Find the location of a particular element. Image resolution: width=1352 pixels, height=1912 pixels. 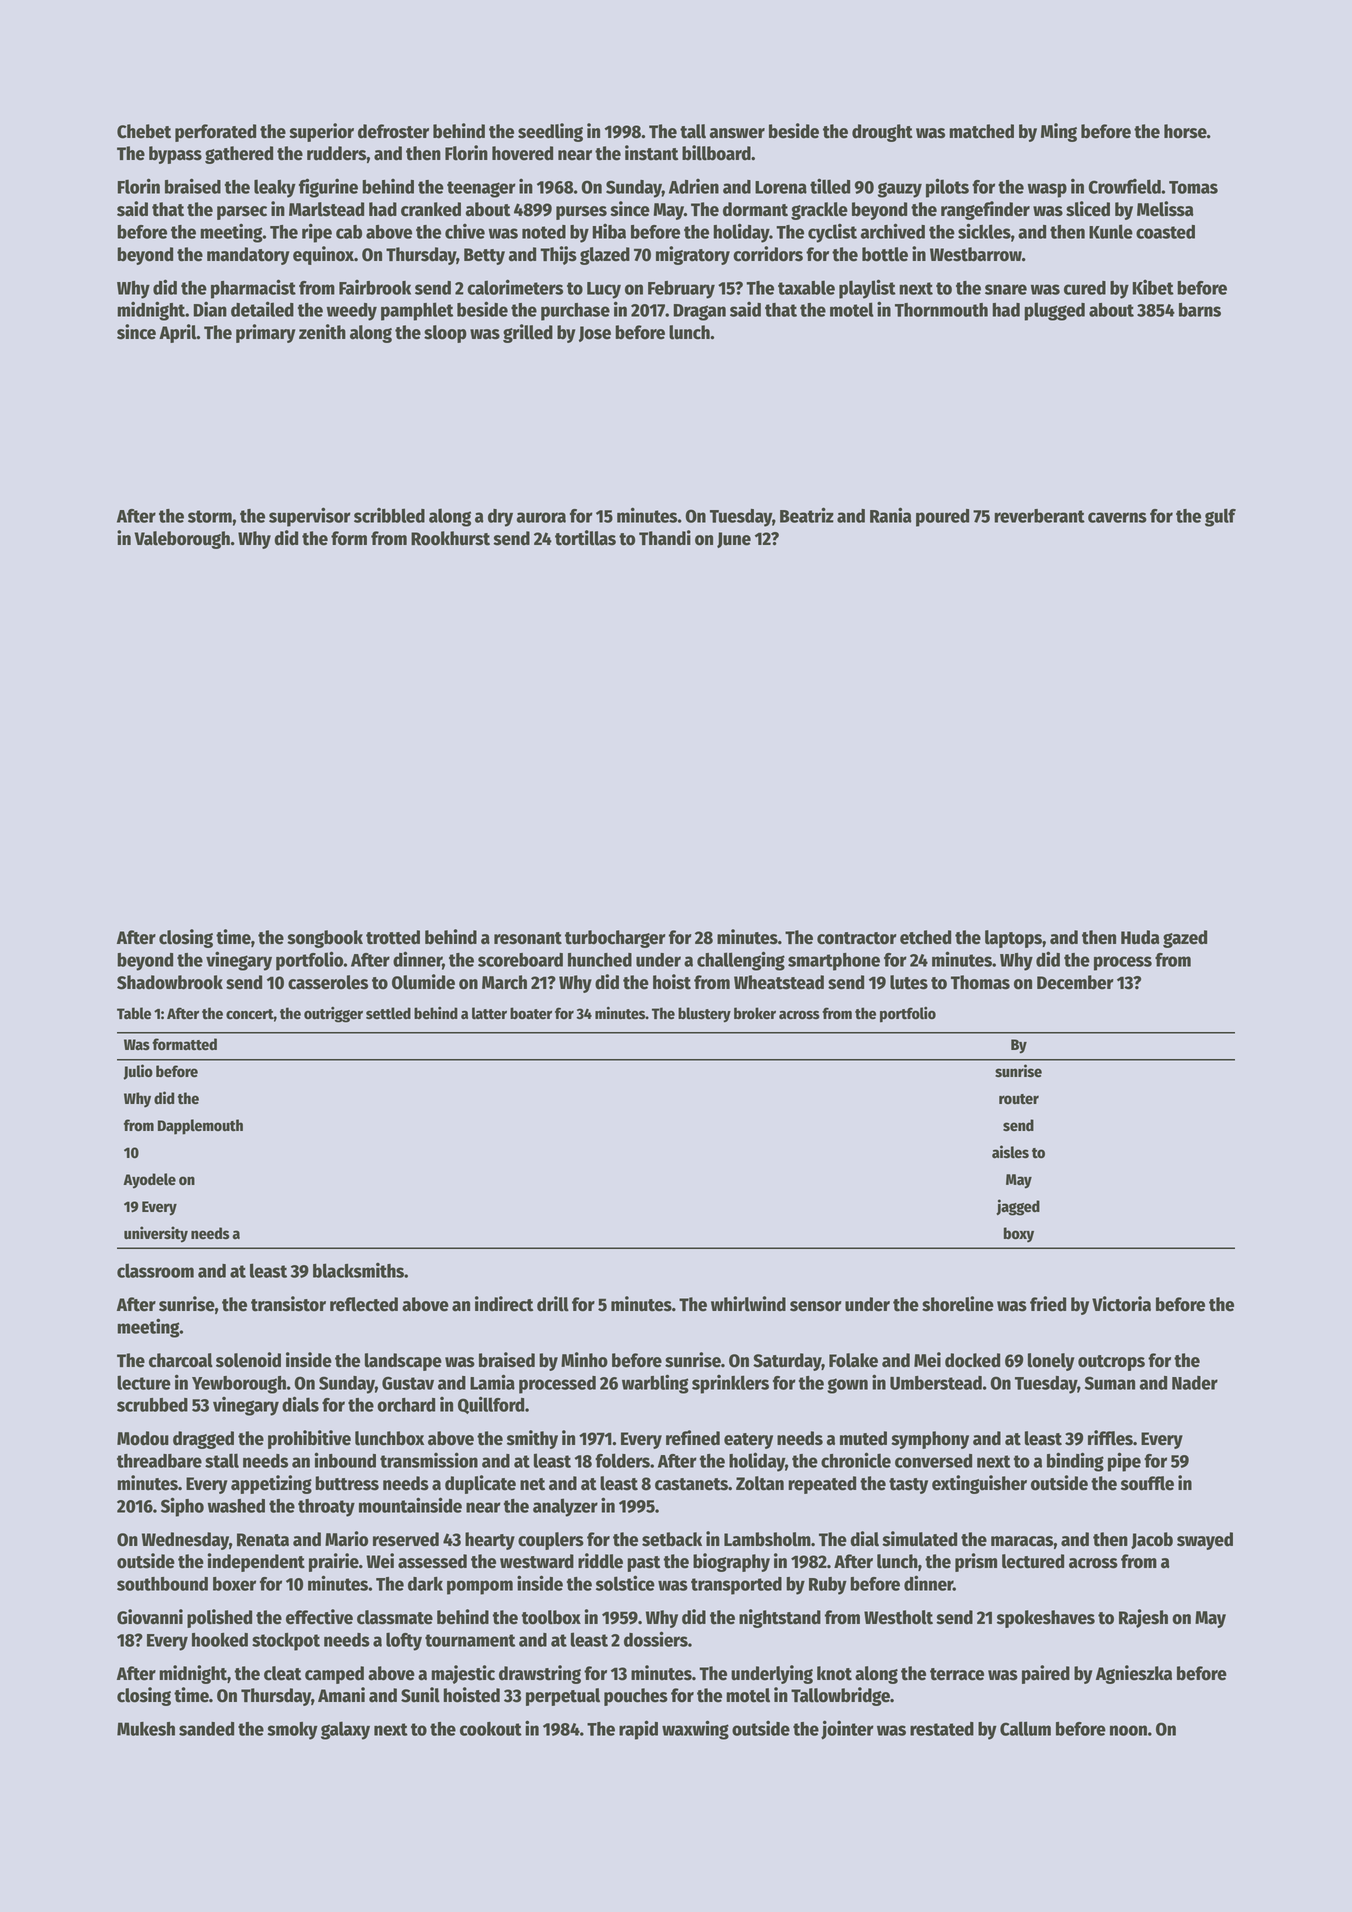

contractor is located at coordinates (857, 938).
